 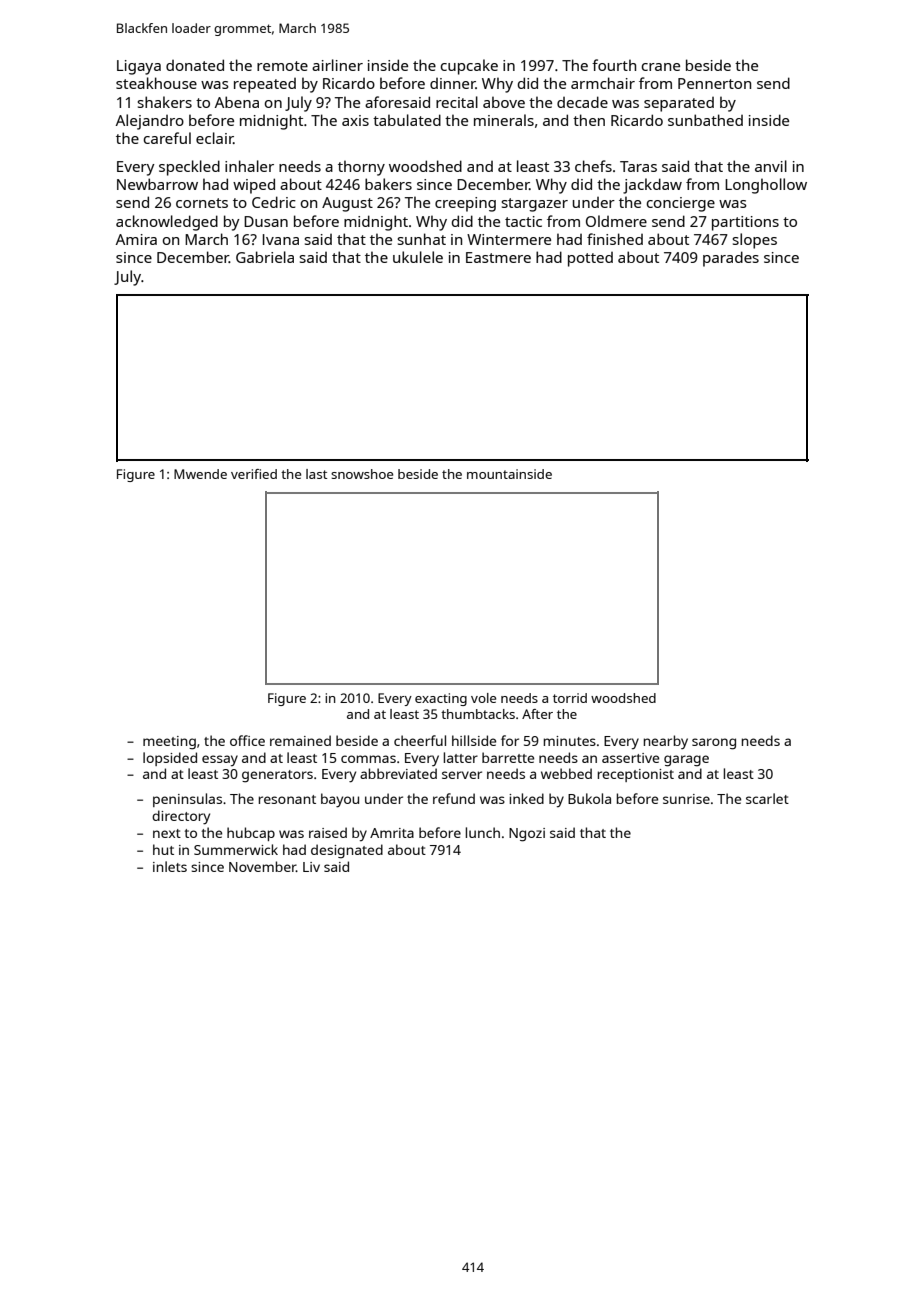 I want to click on slopes, so click(x=755, y=241).
